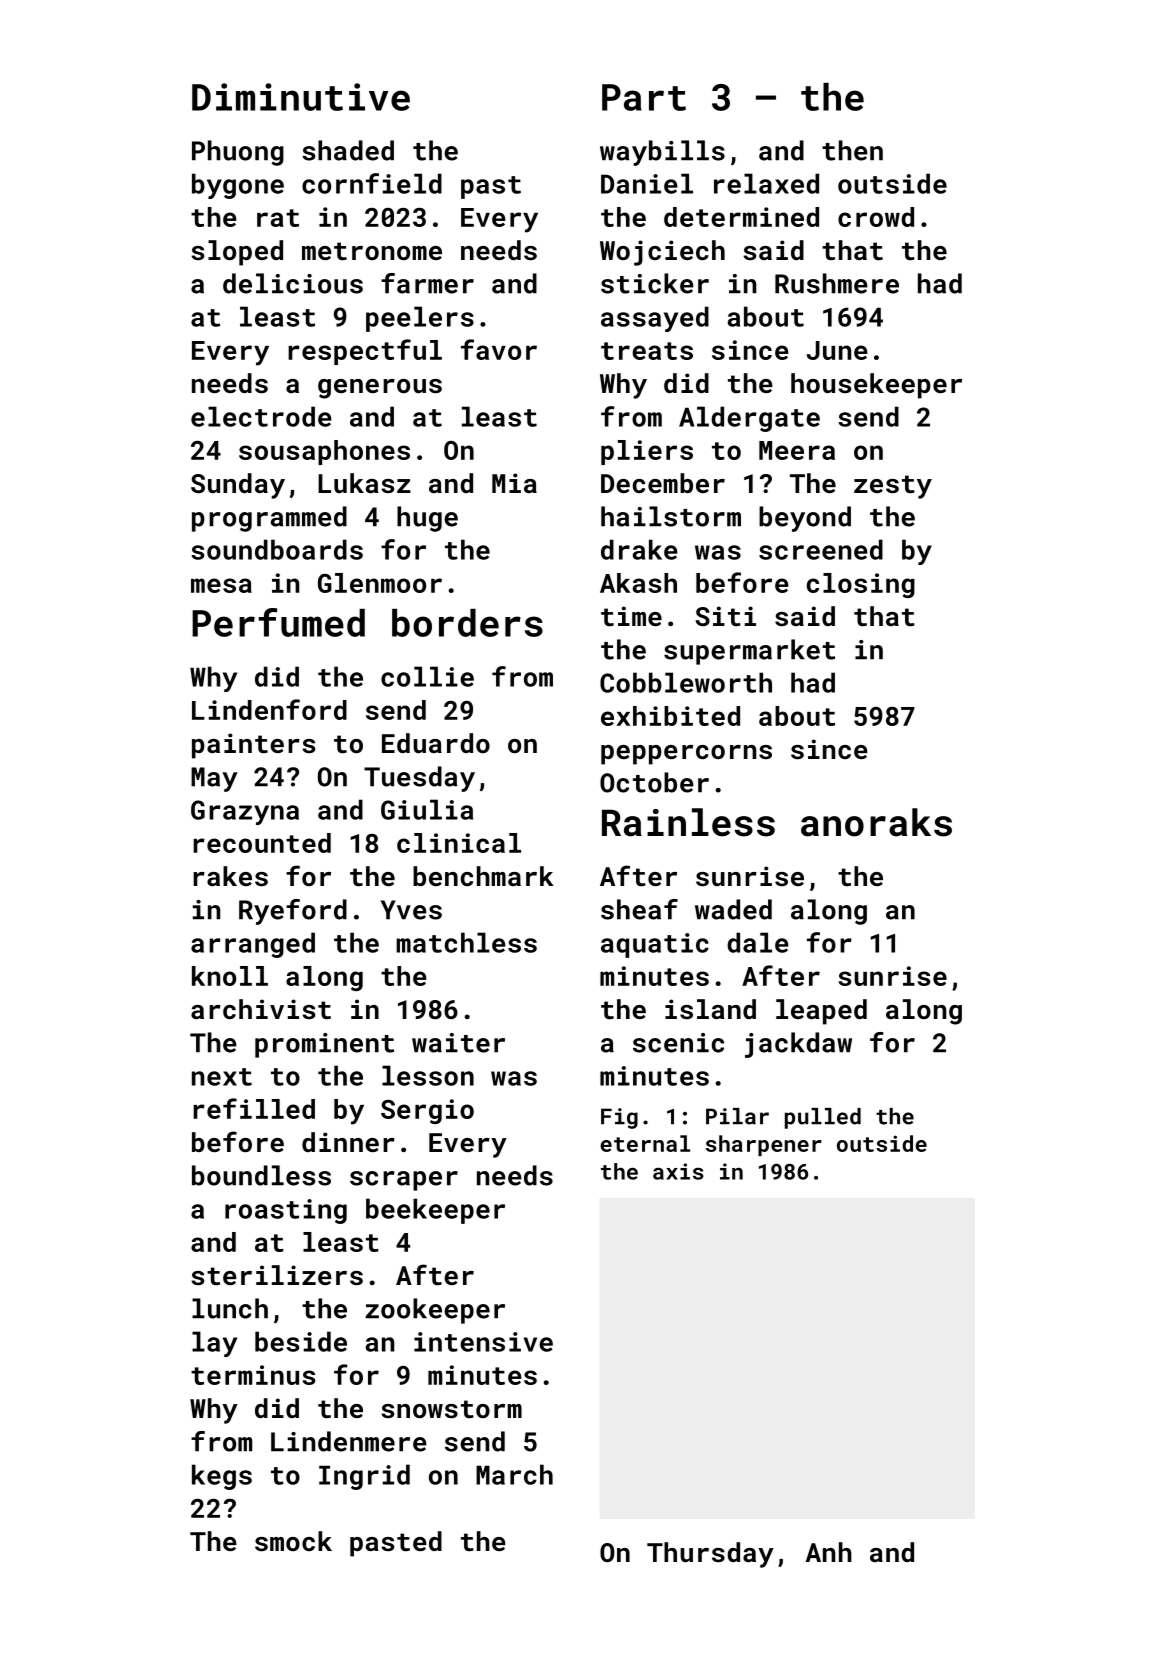  What do you see at coordinates (852, 150) in the document?
I see `then` at bounding box center [852, 150].
